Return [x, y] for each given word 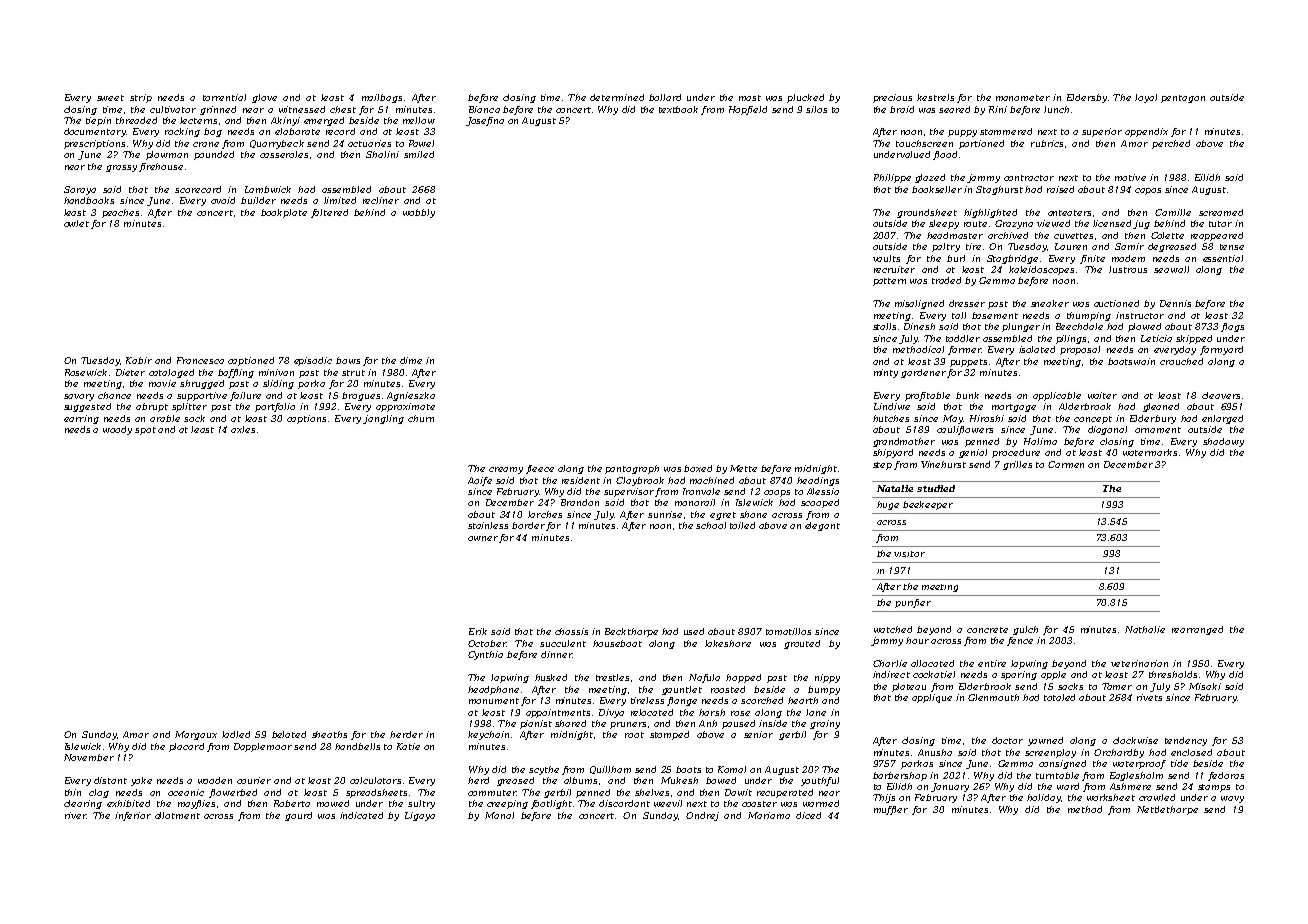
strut [353, 373]
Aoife [480, 481]
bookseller [937, 189]
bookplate [284, 213]
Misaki [1205, 686]
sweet [110, 98]
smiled [419, 154]
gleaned [1161, 407]
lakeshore [728, 643]
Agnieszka [411, 396]
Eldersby [1087, 98]
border [528, 525]
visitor [909, 554]
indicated [361, 815]
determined [617, 97]
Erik [478, 631]
